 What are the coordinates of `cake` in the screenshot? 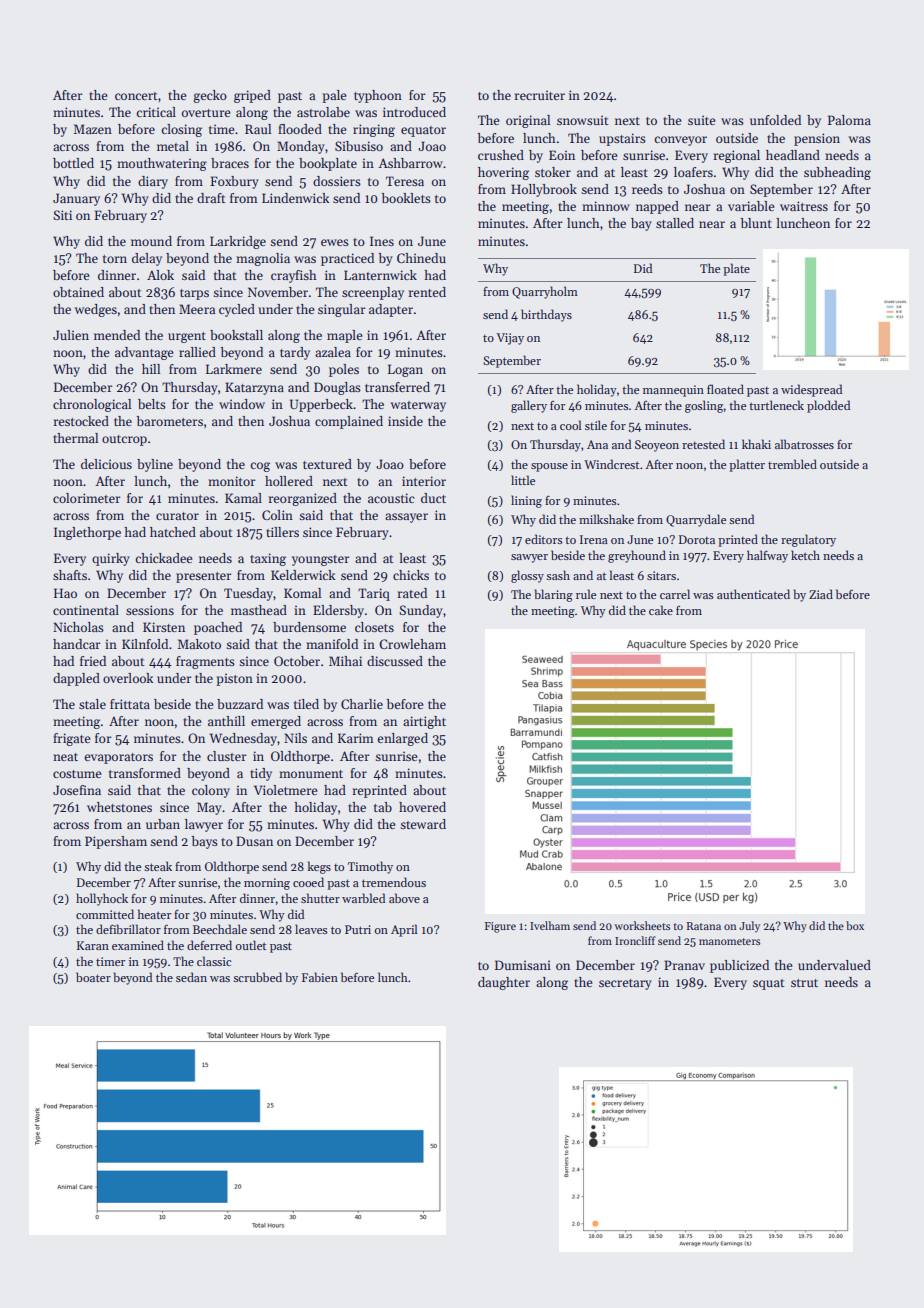 It's located at (661, 610).
